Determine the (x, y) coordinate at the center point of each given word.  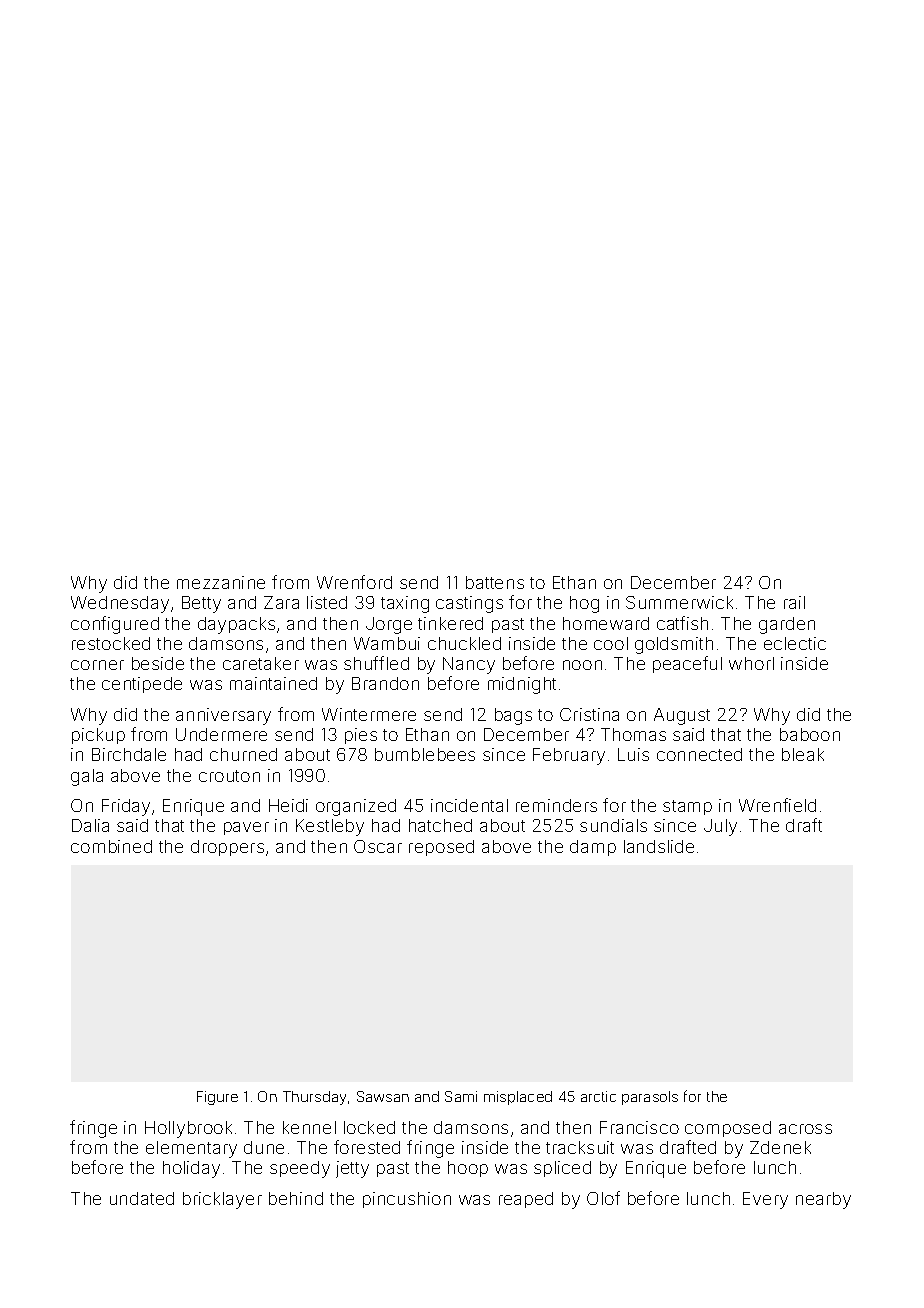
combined (111, 846)
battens (495, 582)
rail (794, 602)
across (805, 1129)
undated (142, 1198)
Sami (461, 1096)
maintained (273, 683)
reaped (526, 1200)
